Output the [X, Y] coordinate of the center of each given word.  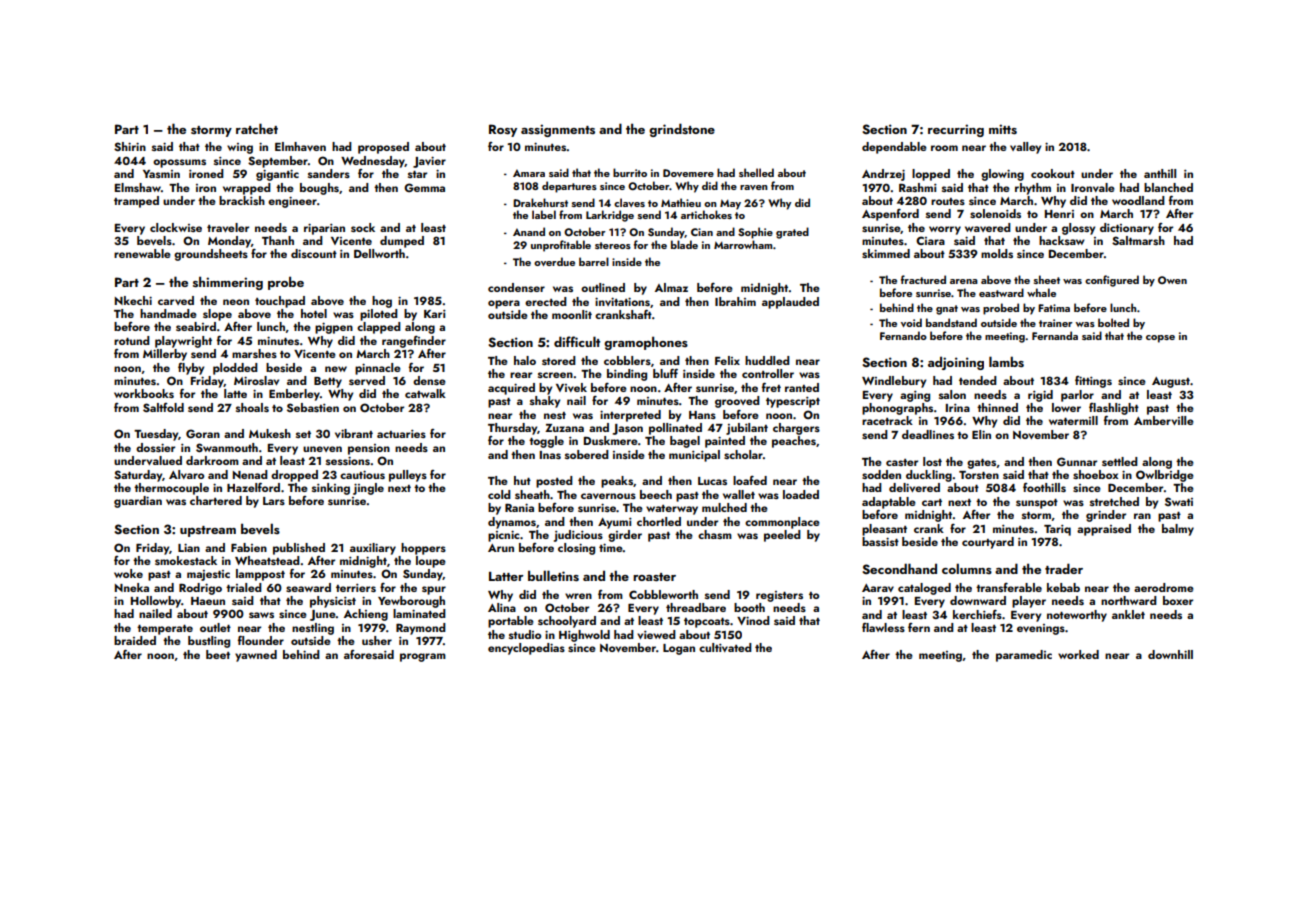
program [423, 657]
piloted [379, 315]
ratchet [257, 128]
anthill [1160, 173]
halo [525, 360]
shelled [756, 172]
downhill [1170, 654]
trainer [1056, 323]
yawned [256, 656]
